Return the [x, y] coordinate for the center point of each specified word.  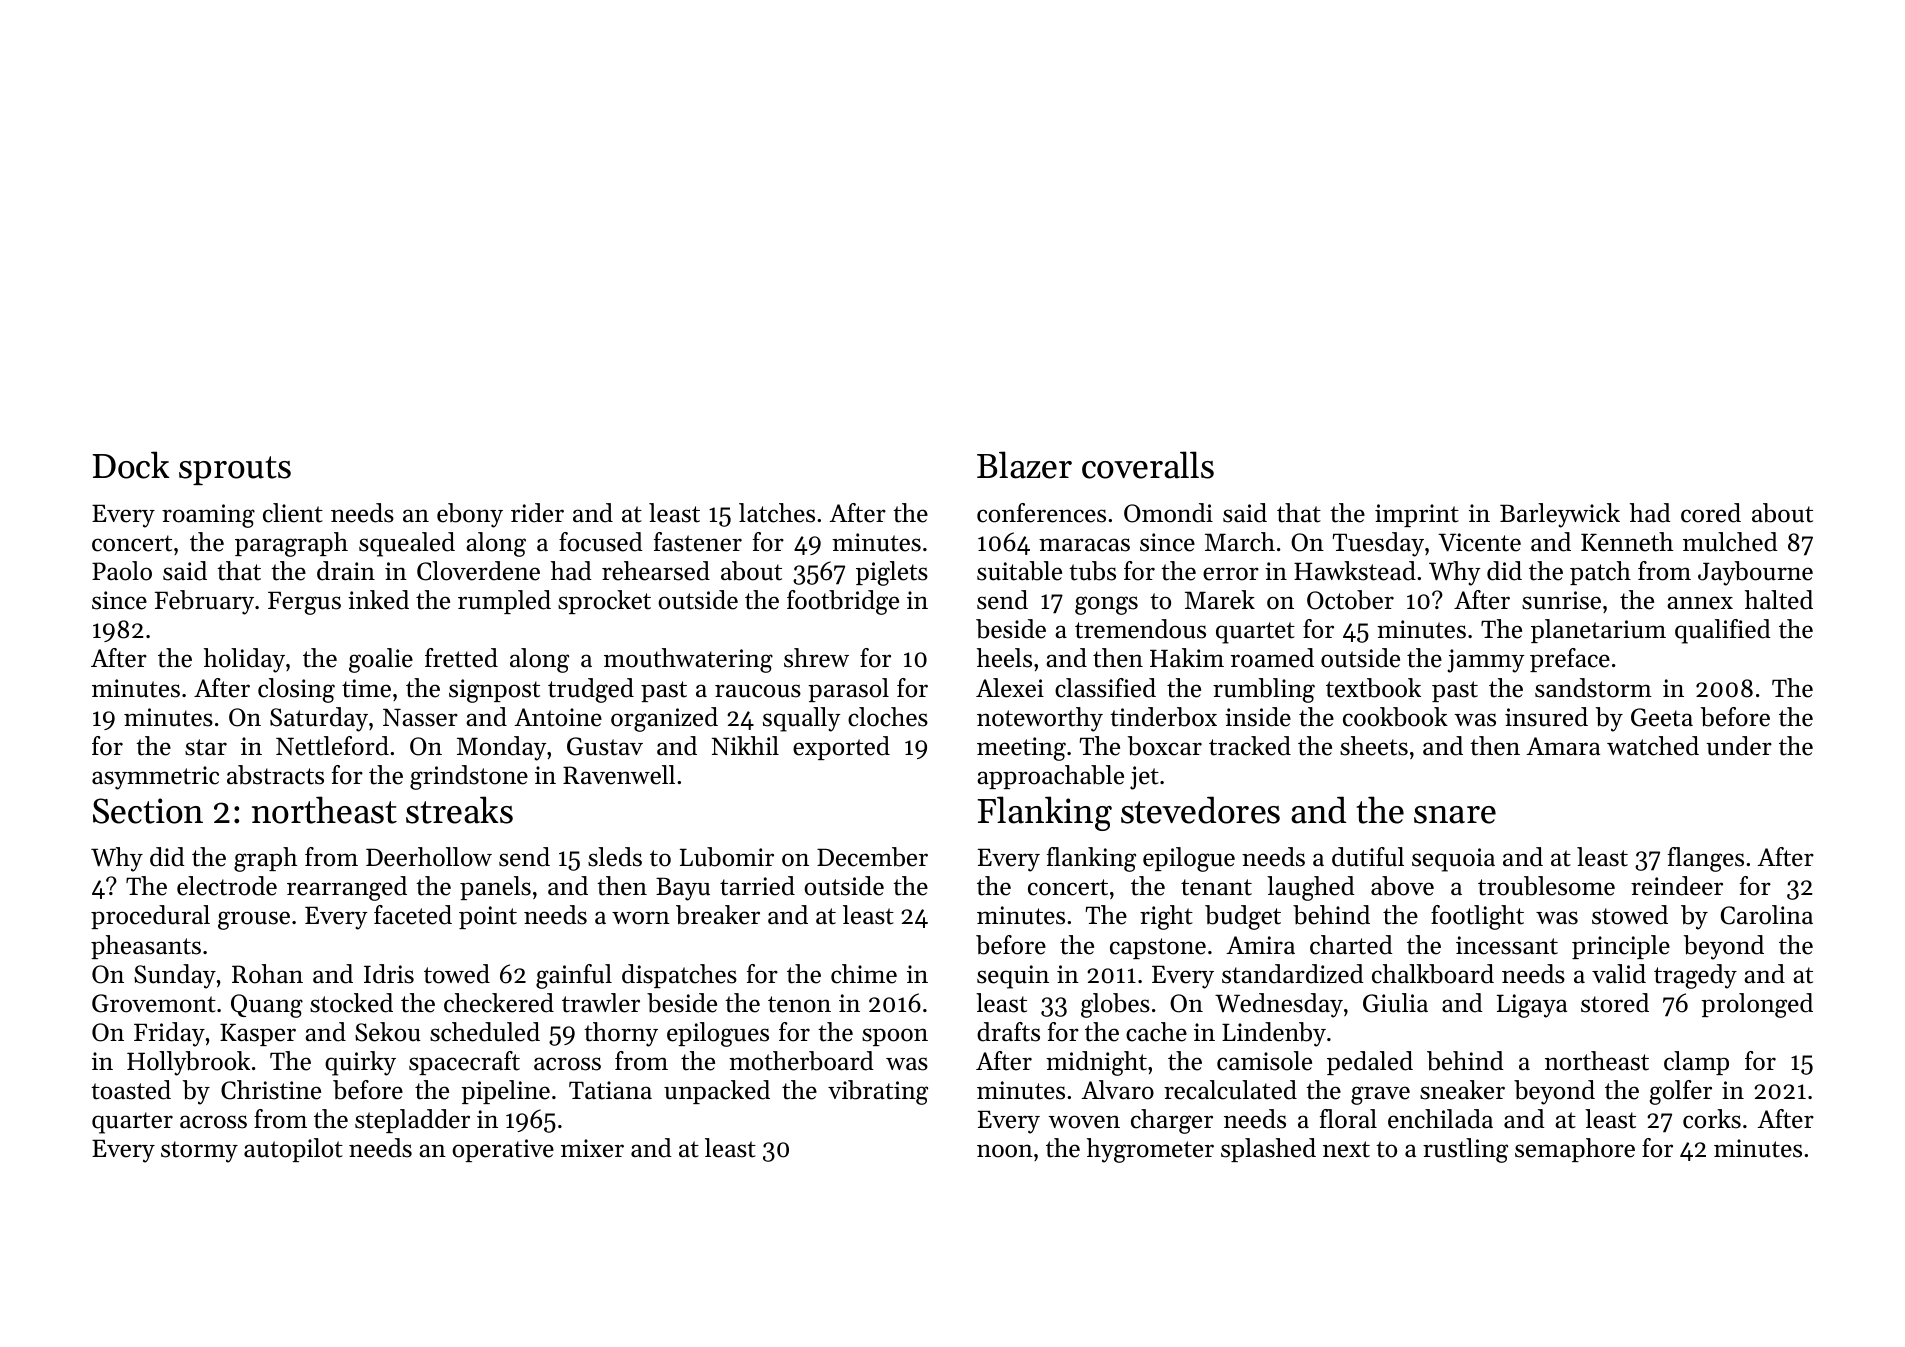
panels [495, 888]
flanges [1706, 859]
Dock [131, 465]
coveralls [1148, 465]
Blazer [1024, 465]
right [1166, 917]
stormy [199, 1152]
